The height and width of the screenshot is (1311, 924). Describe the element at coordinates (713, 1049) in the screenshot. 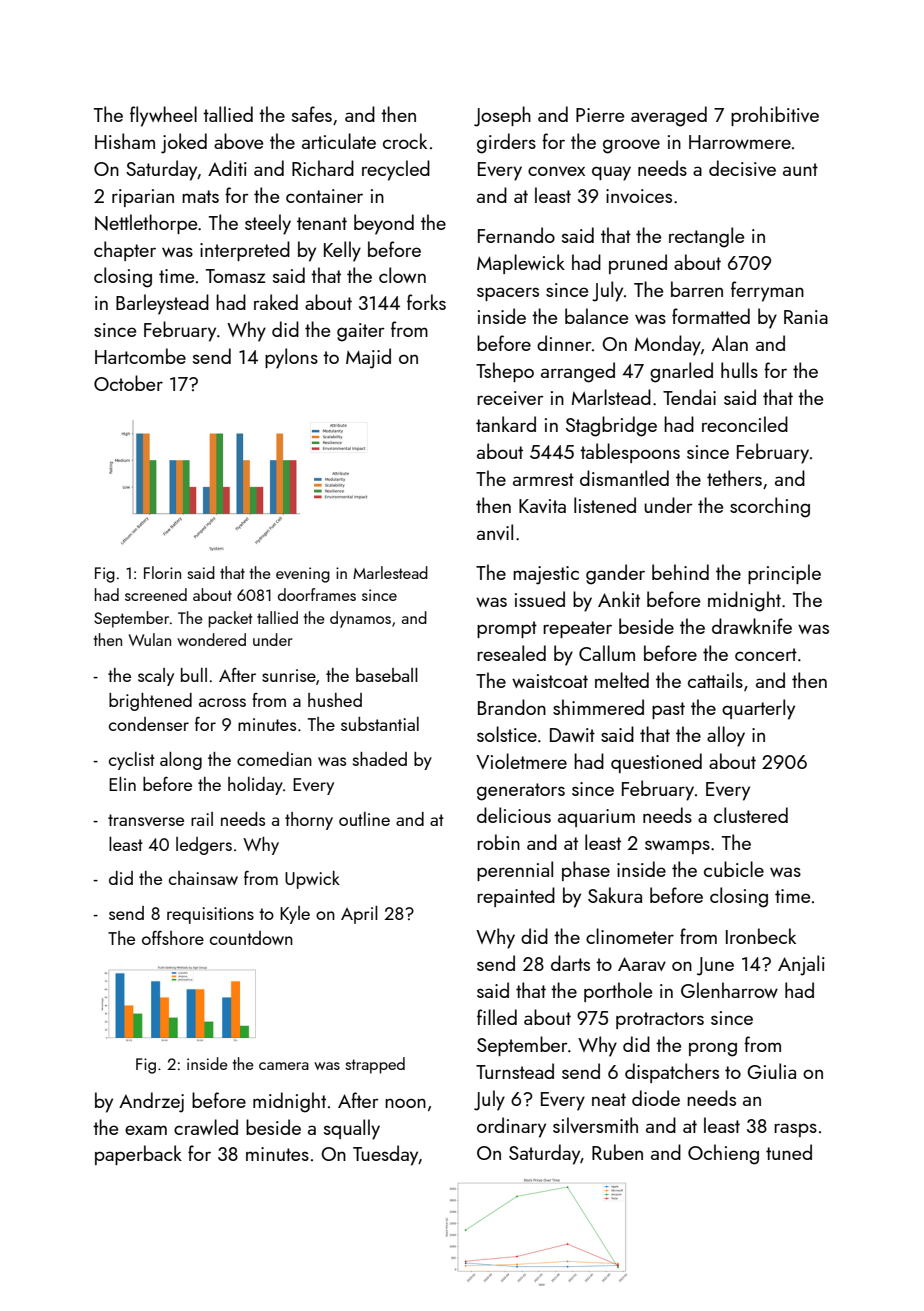

I see `prong` at that location.
